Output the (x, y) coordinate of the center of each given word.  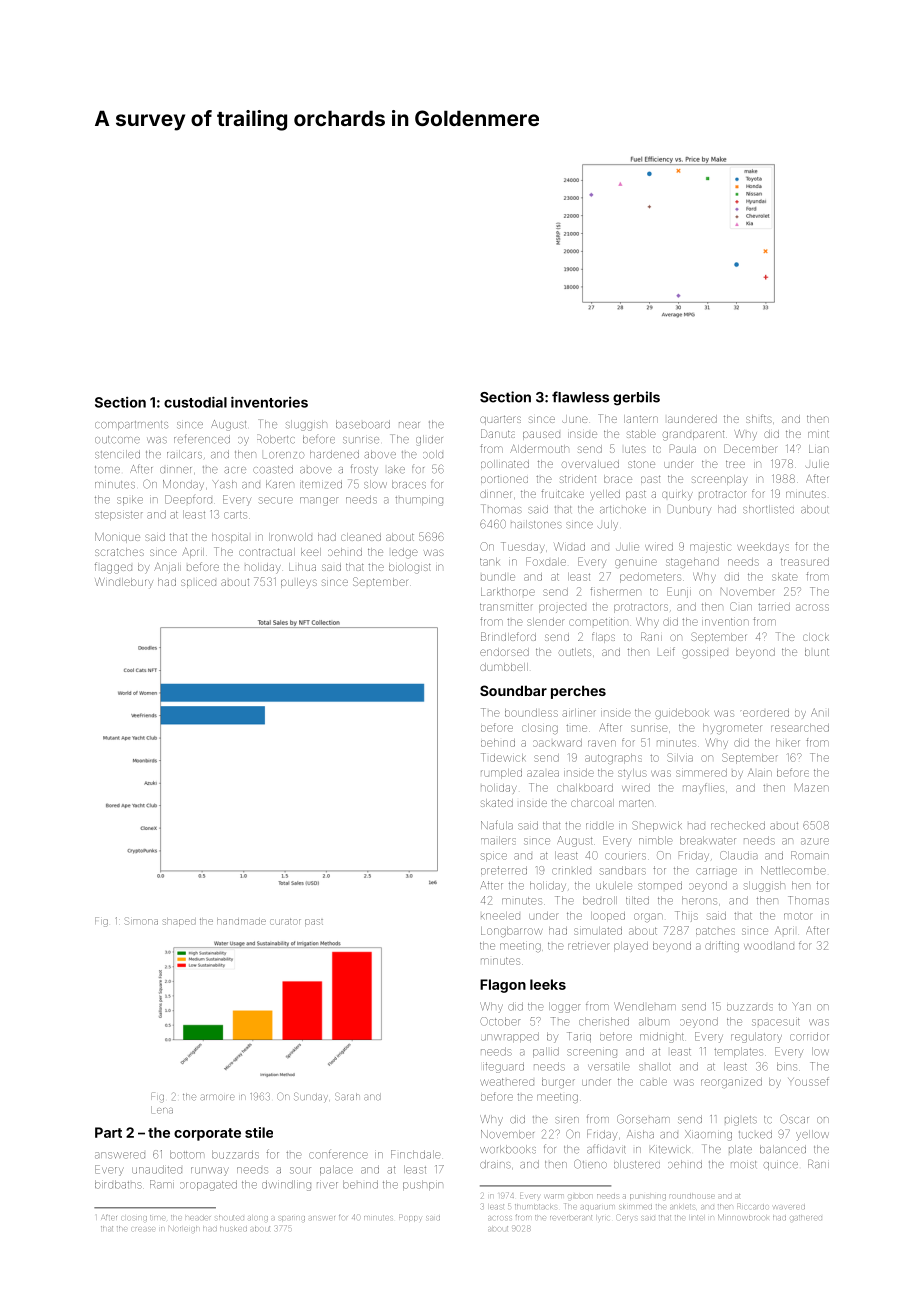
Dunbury (689, 510)
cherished (604, 1021)
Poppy (410, 1218)
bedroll (600, 900)
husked (233, 1229)
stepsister (119, 515)
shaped (179, 922)
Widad (569, 546)
